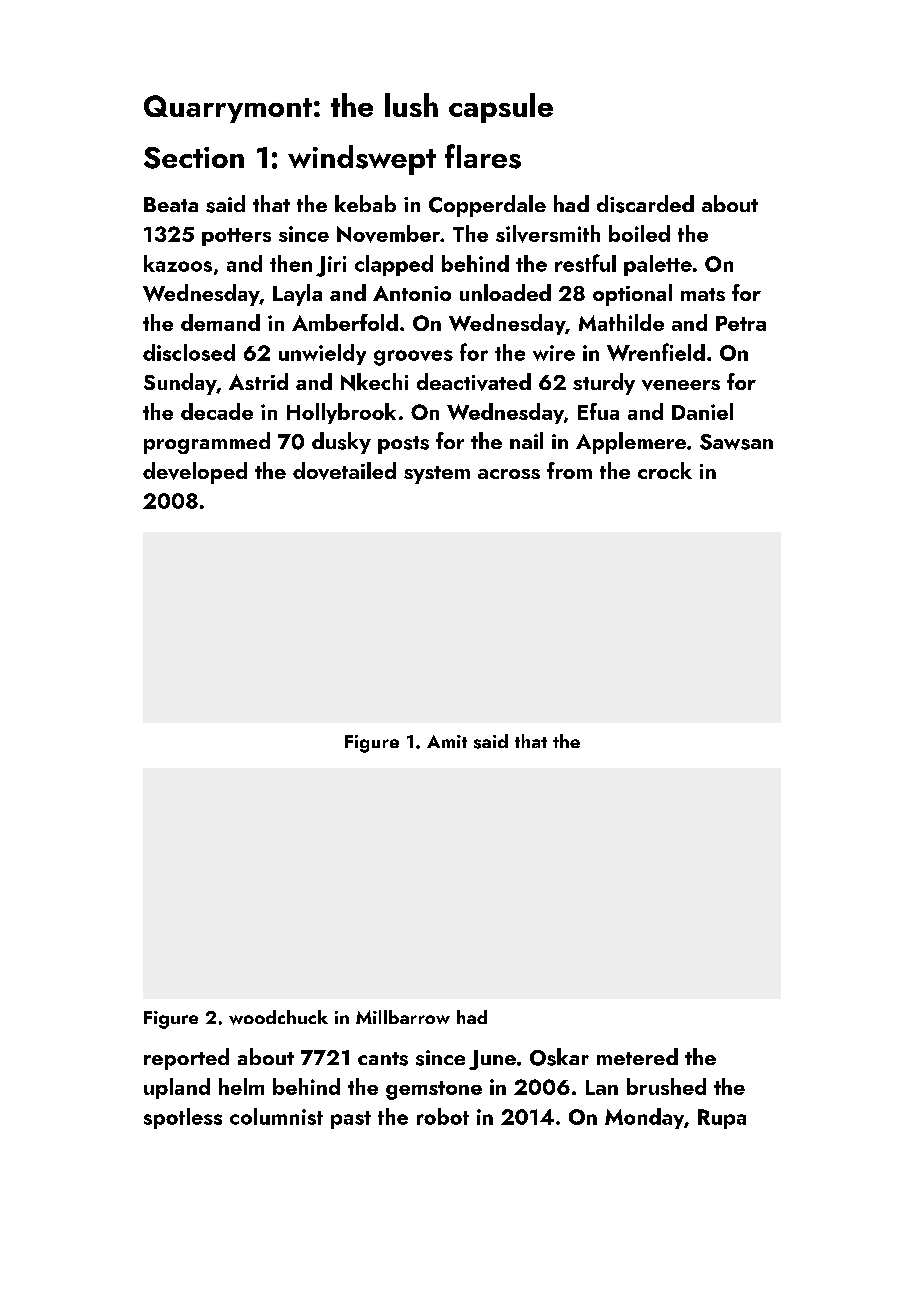 The height and width of the image is (1311, 924). What do you see at coordinates (703, 294) in the image?
I see `mats` at bounding box center [703, 294].
